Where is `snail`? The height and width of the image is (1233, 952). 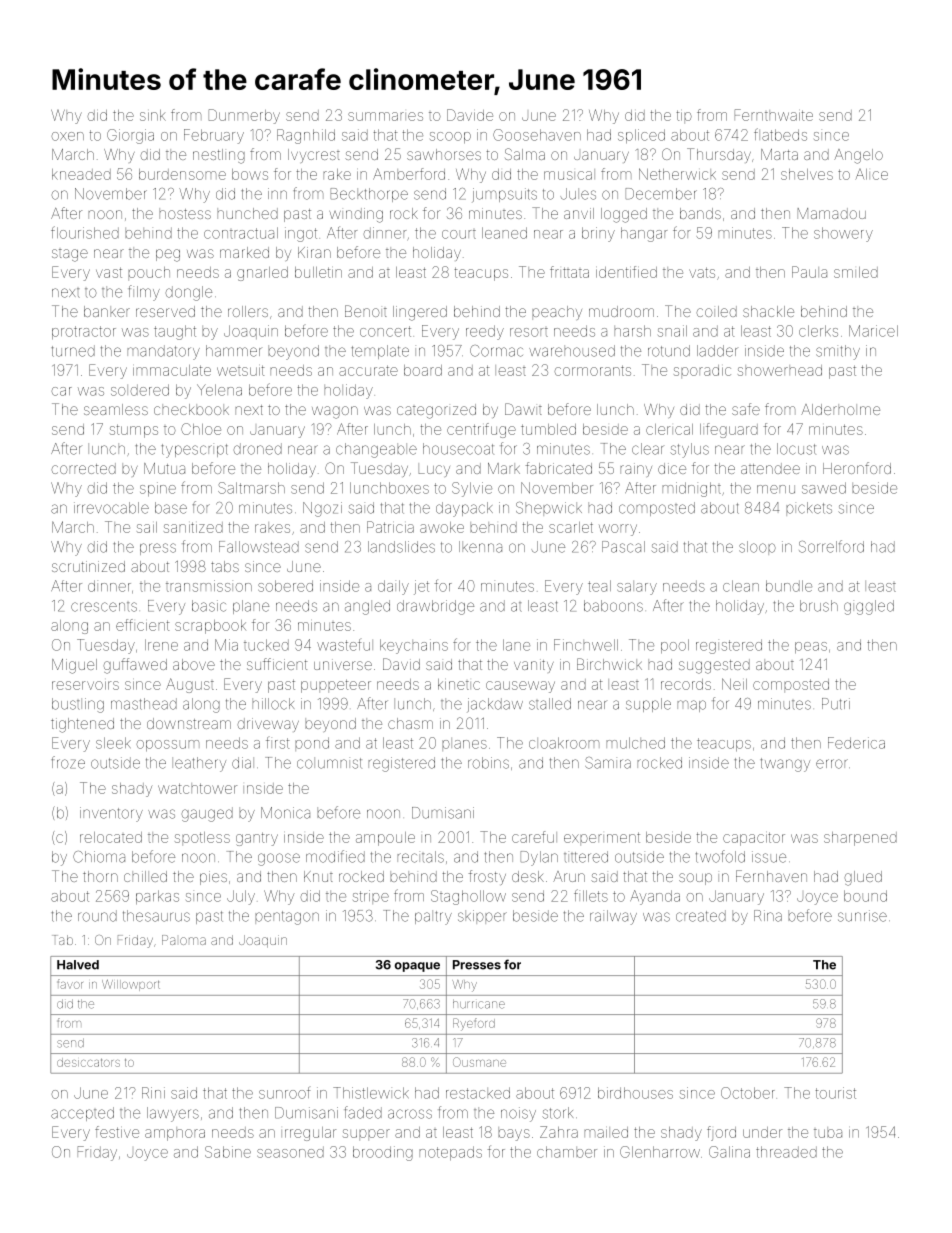 snail is located at coordinates (672, 331).
